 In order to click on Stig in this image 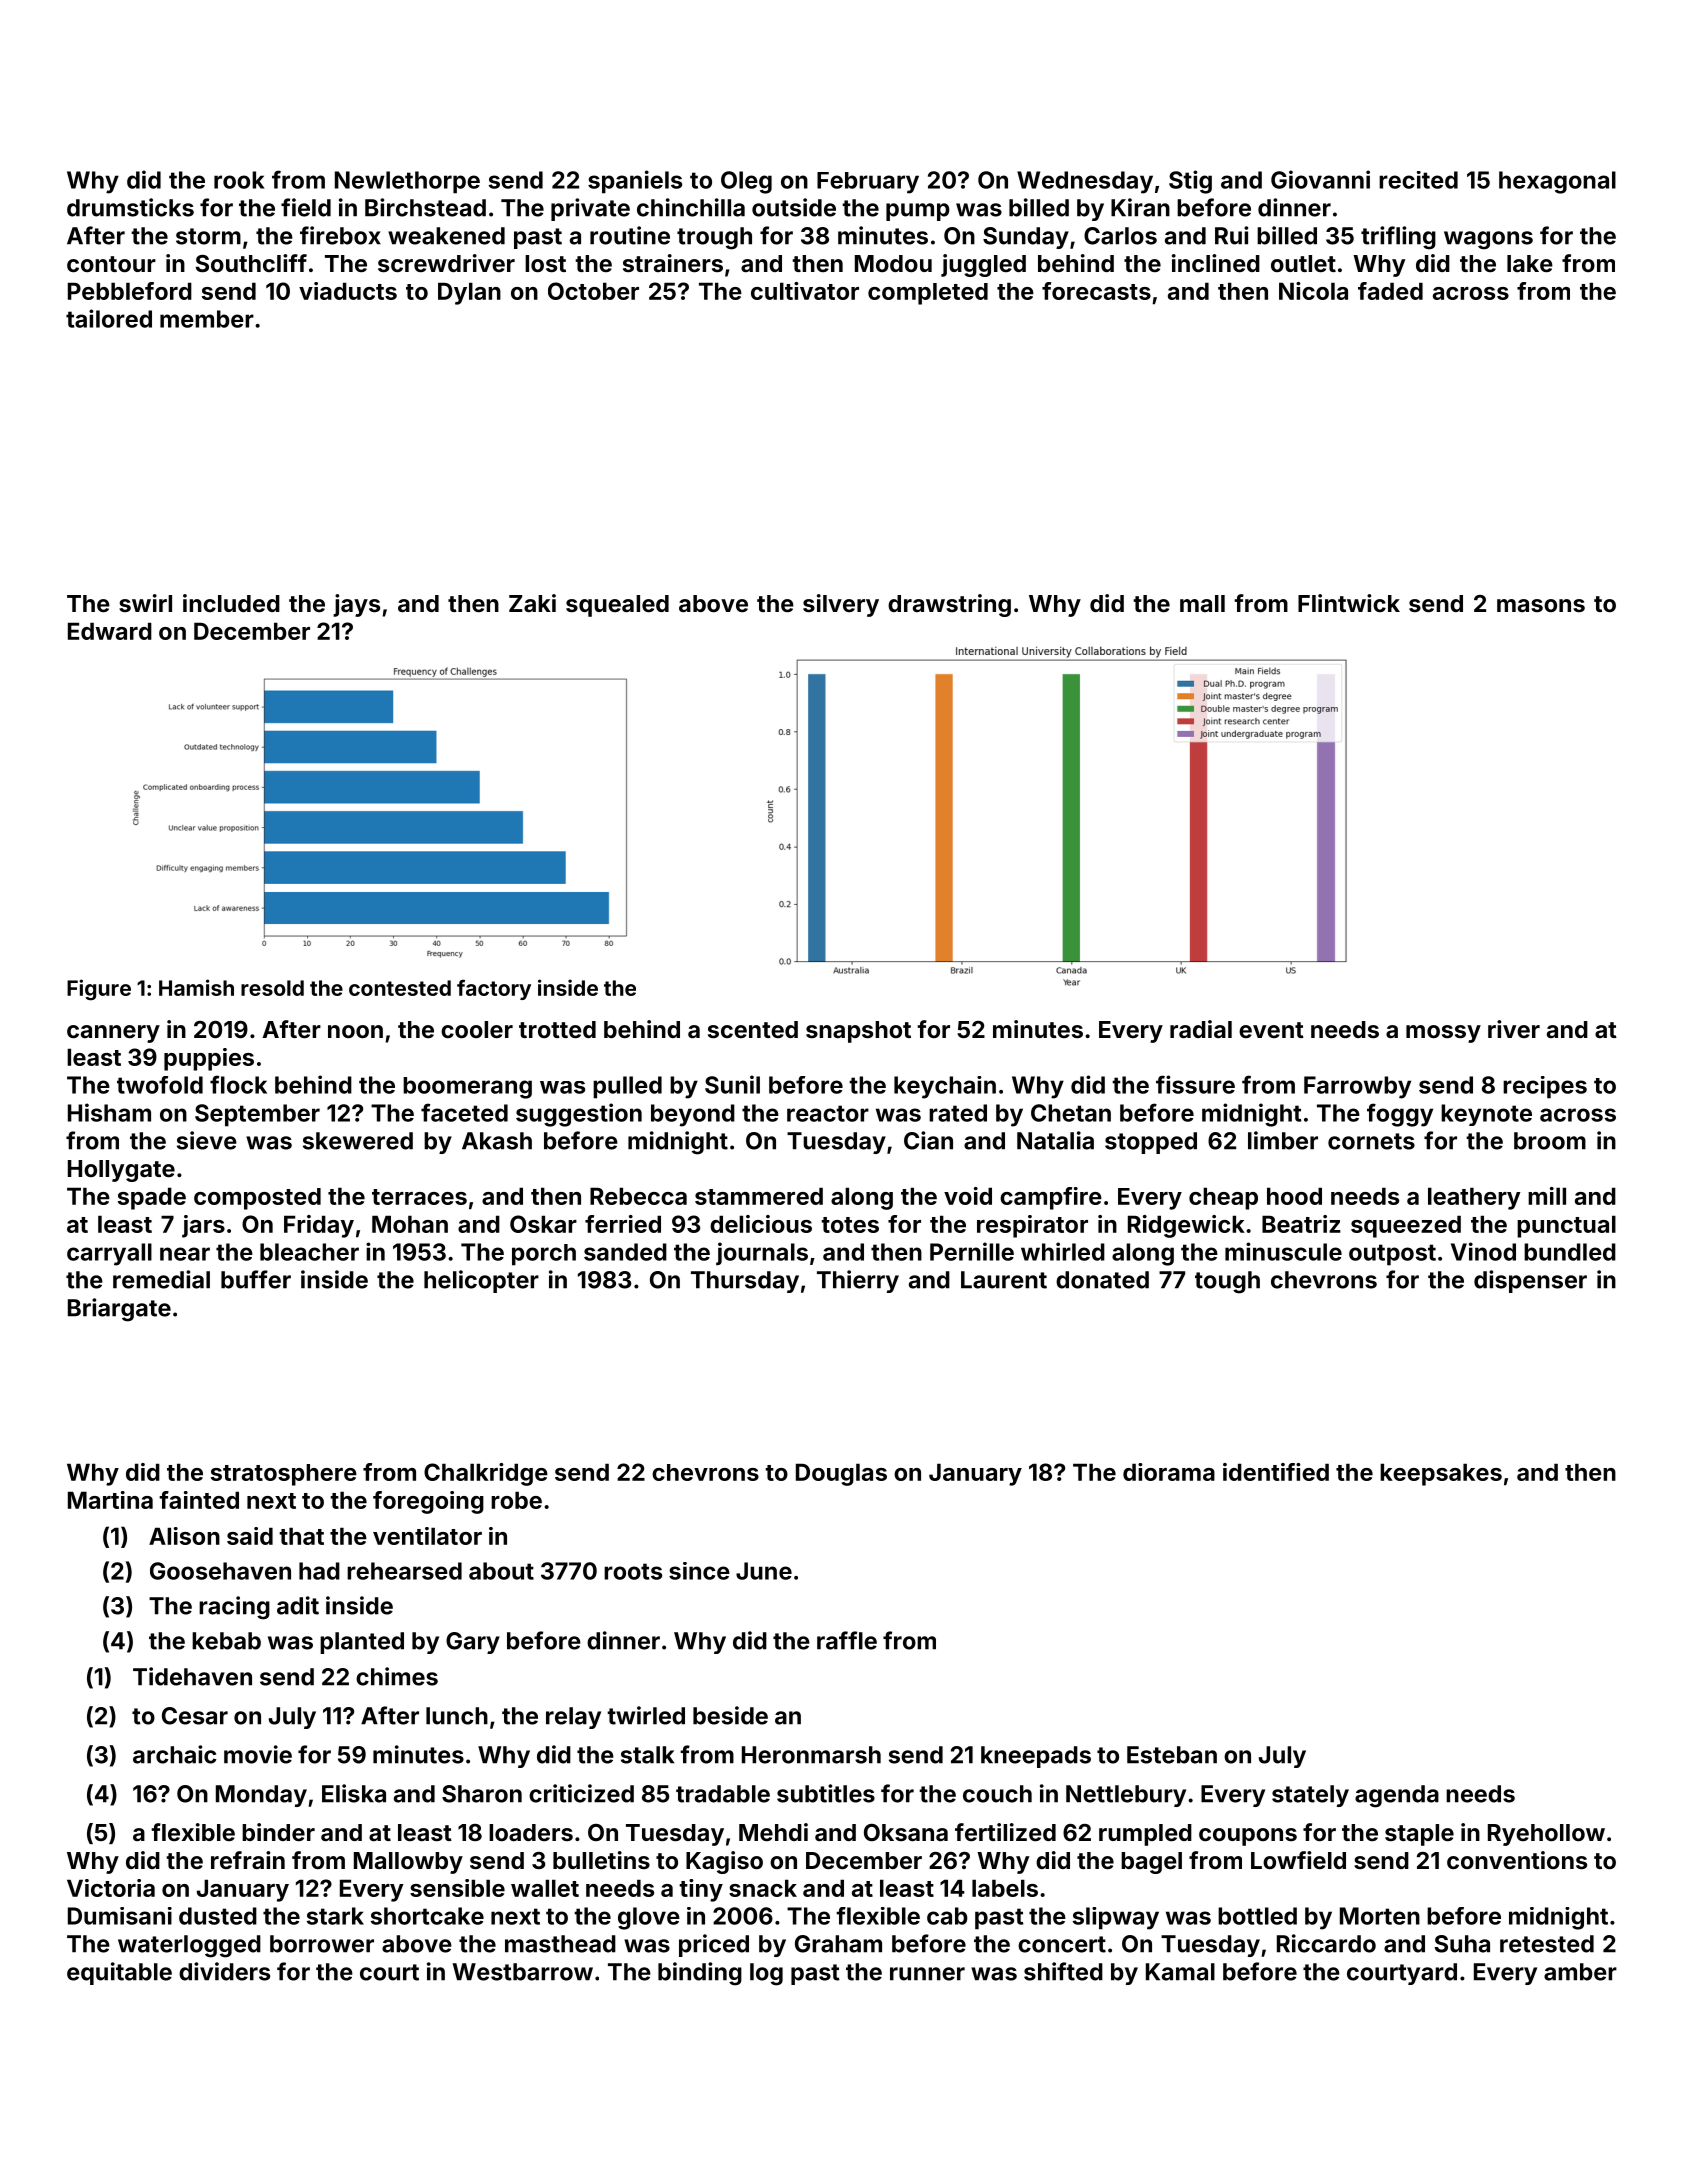, I will do `click(1190, 182)`.
